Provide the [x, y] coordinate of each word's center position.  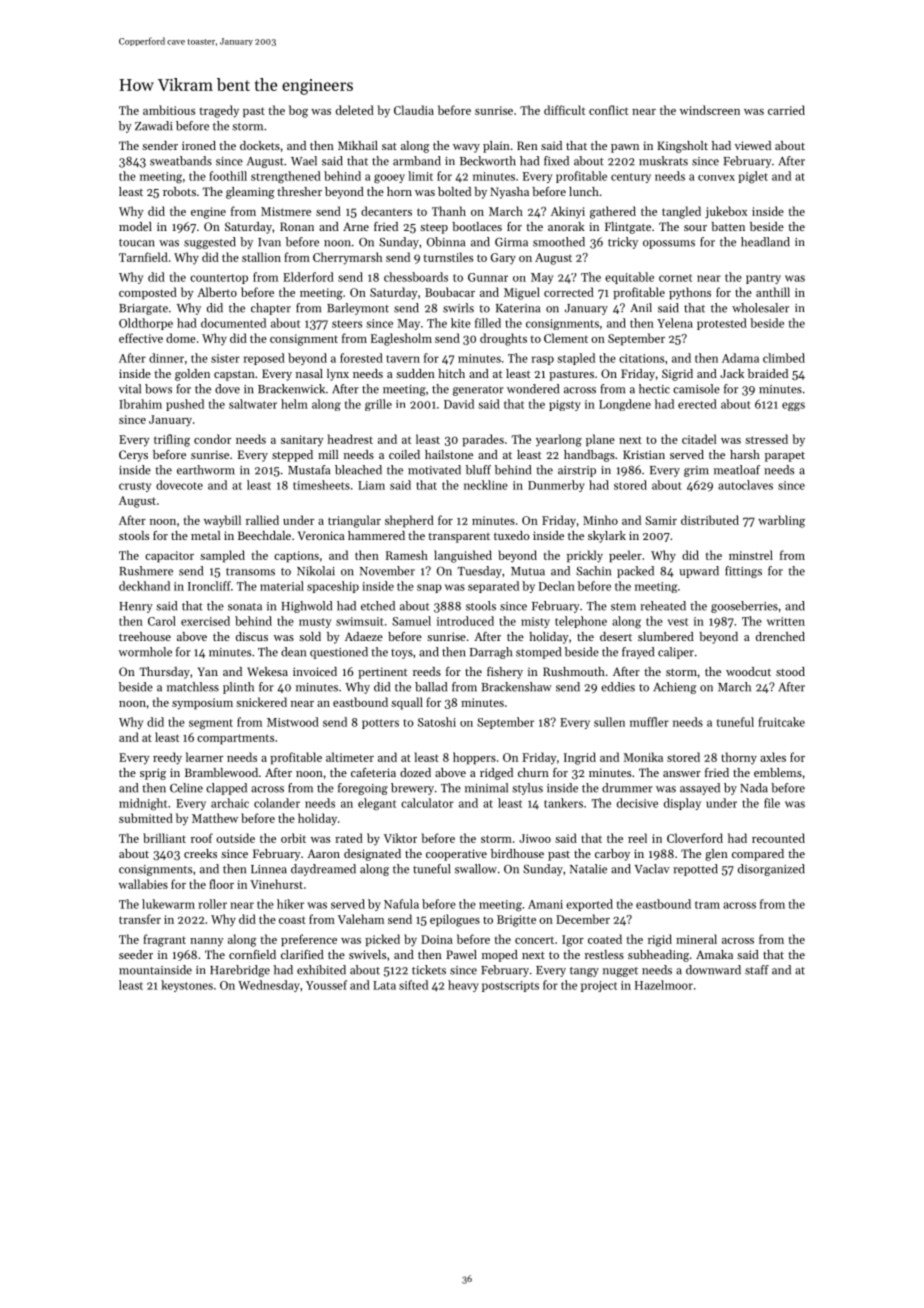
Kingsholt [682, 147]
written [786, 621]
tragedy [219, 111]
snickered [261, 702]
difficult [564, 110]
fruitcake [781, 722]
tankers [563, 803]
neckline [486, 485]
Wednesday [269, 986]
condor [212, 439]
